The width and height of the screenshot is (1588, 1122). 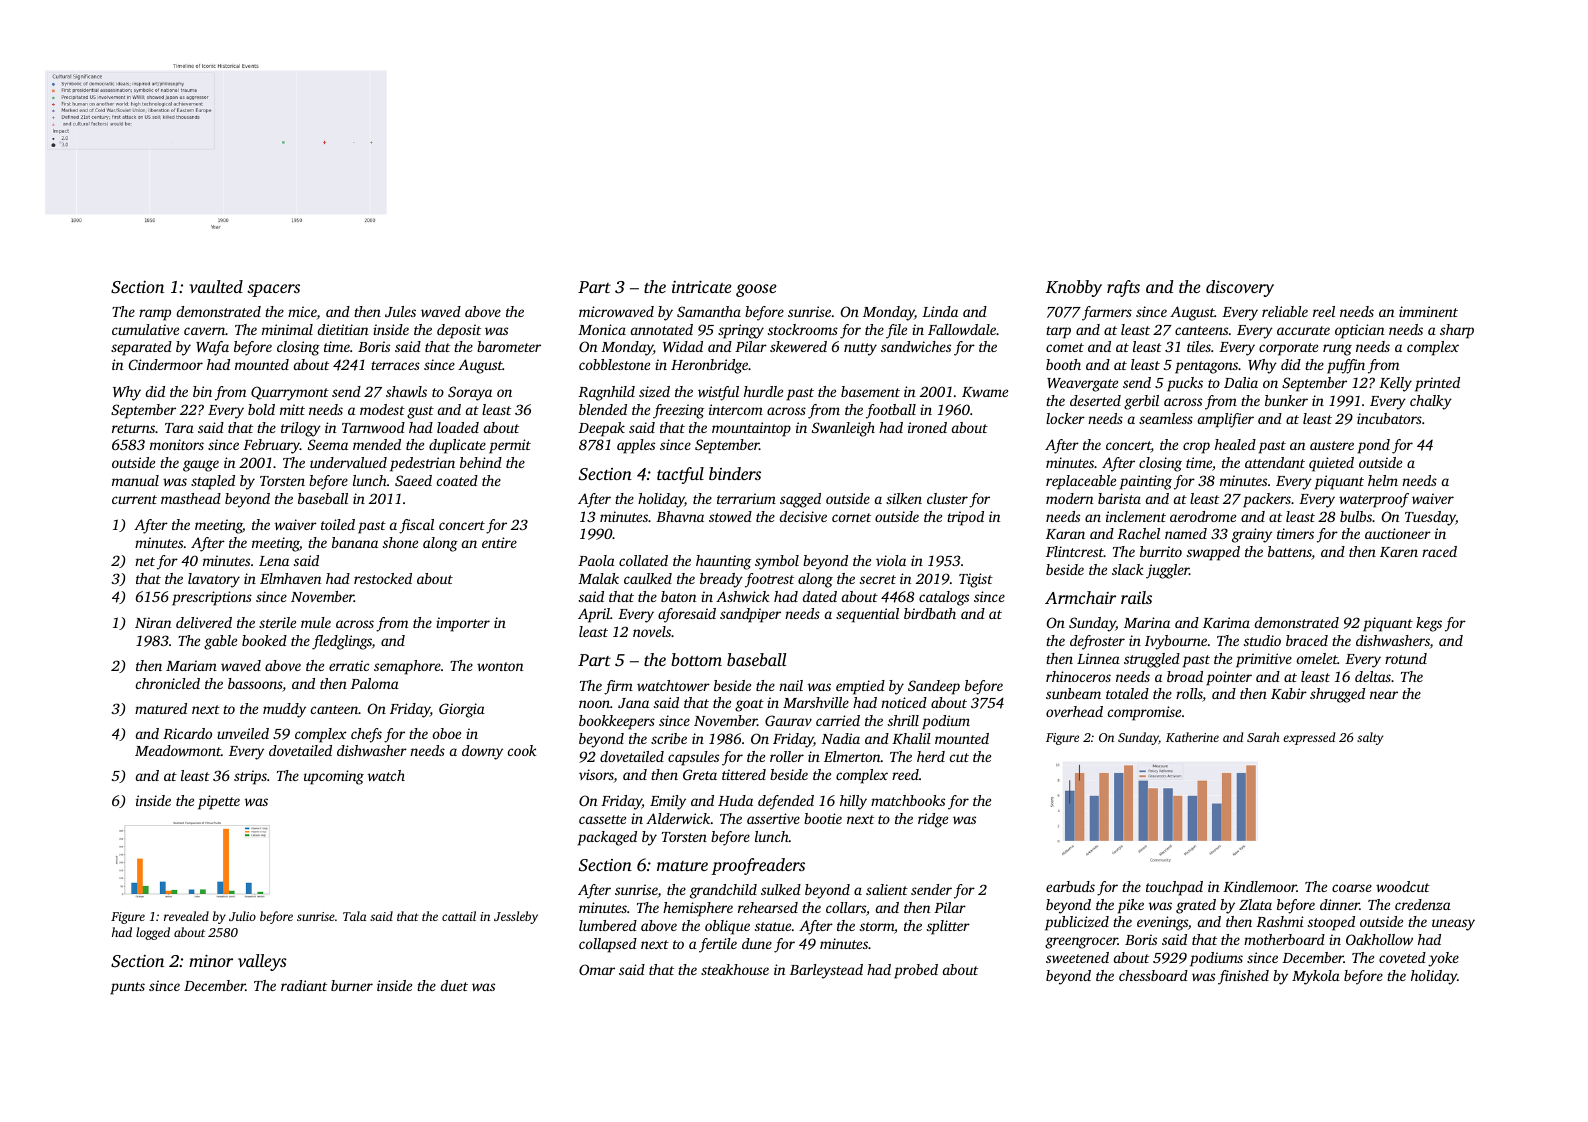 I want to click on vaulted, so click(x=216, y=286).
